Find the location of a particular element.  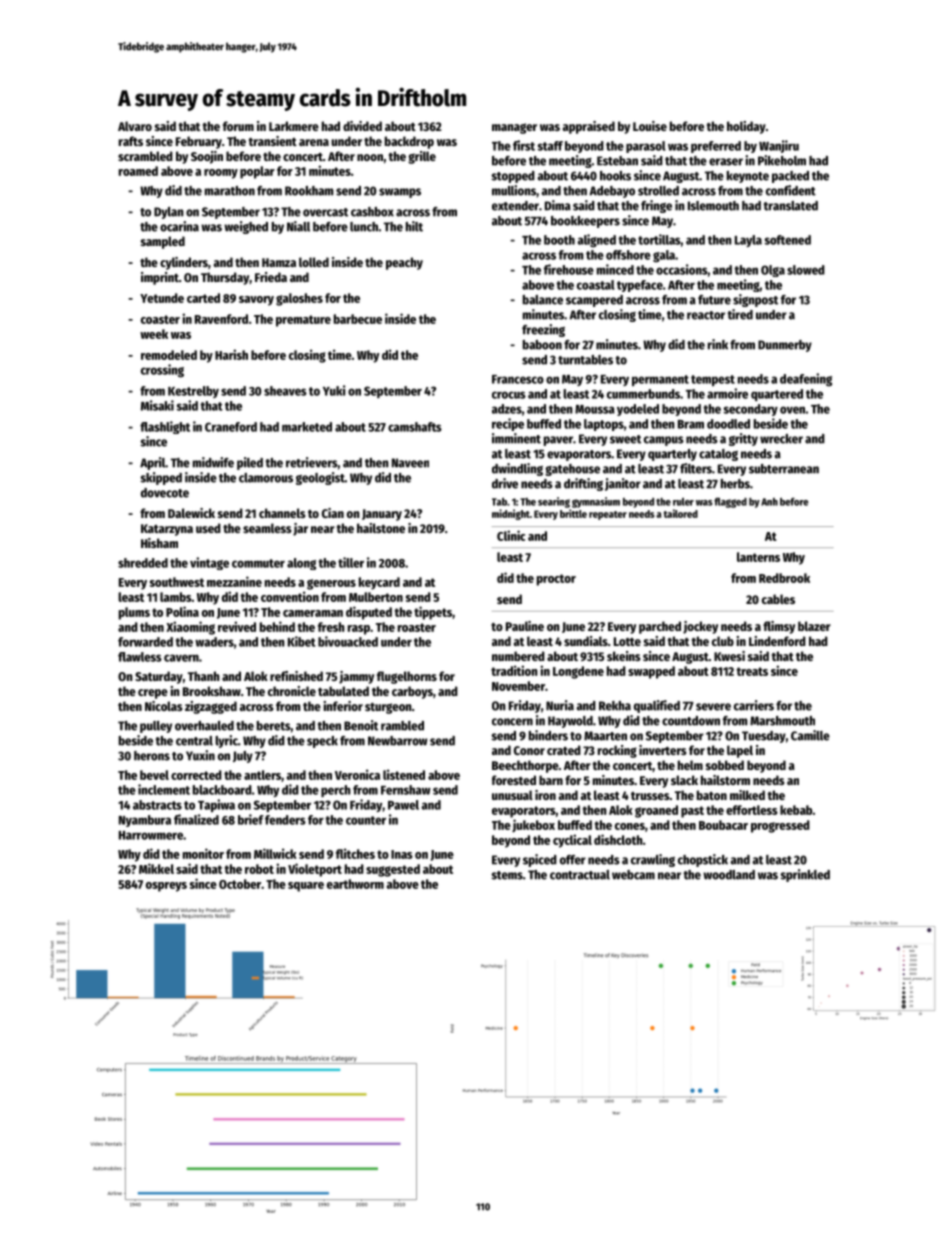

gatehouse is located at coordinates (572, 470).
